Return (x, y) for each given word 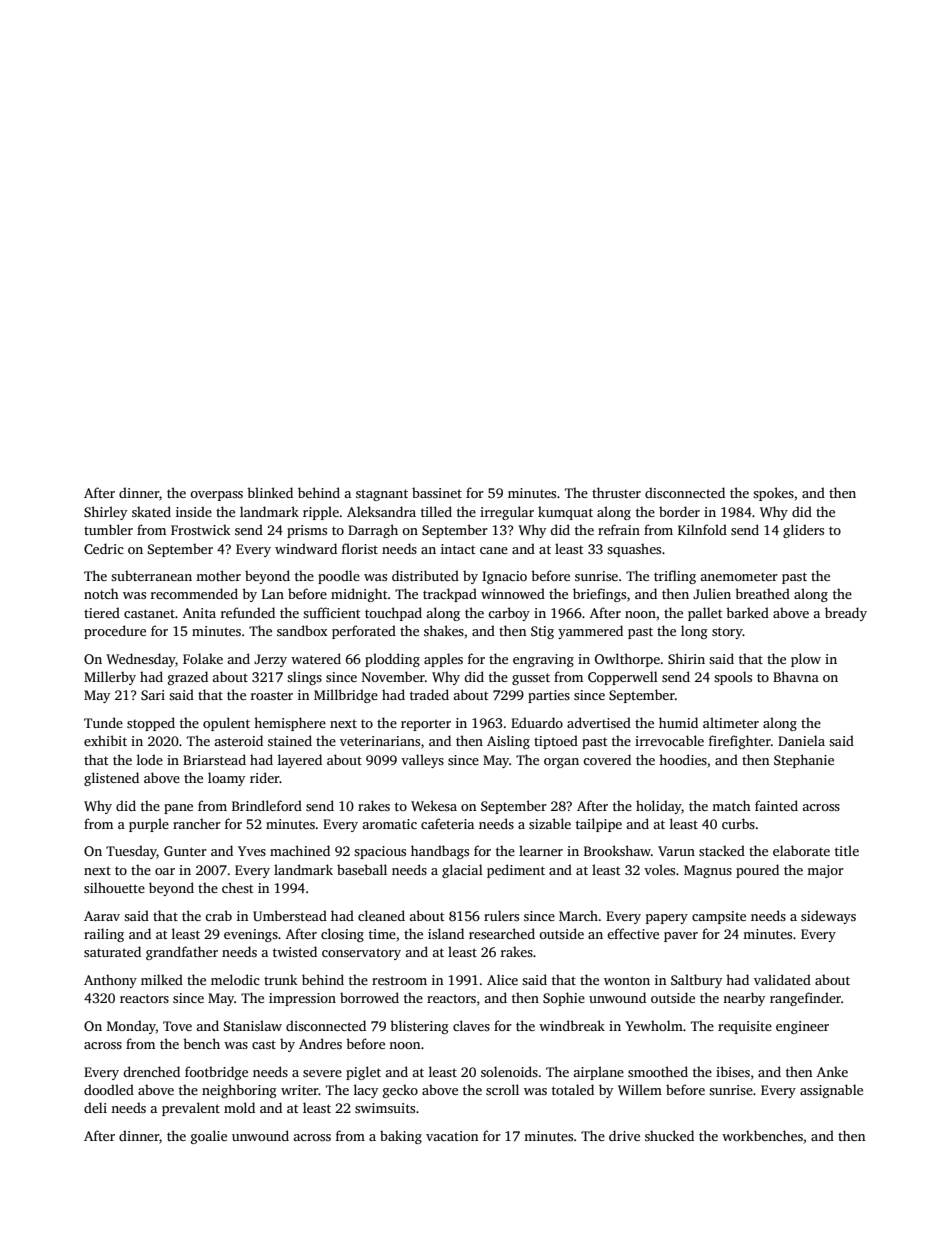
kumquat (565, 513)
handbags (440, 852)
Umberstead (290, 915)
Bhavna (796, 676)
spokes (773, 494)
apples (443, 660)
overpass (216, 496)
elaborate (801, 850)
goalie (209, 1137)
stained (290, 740)
